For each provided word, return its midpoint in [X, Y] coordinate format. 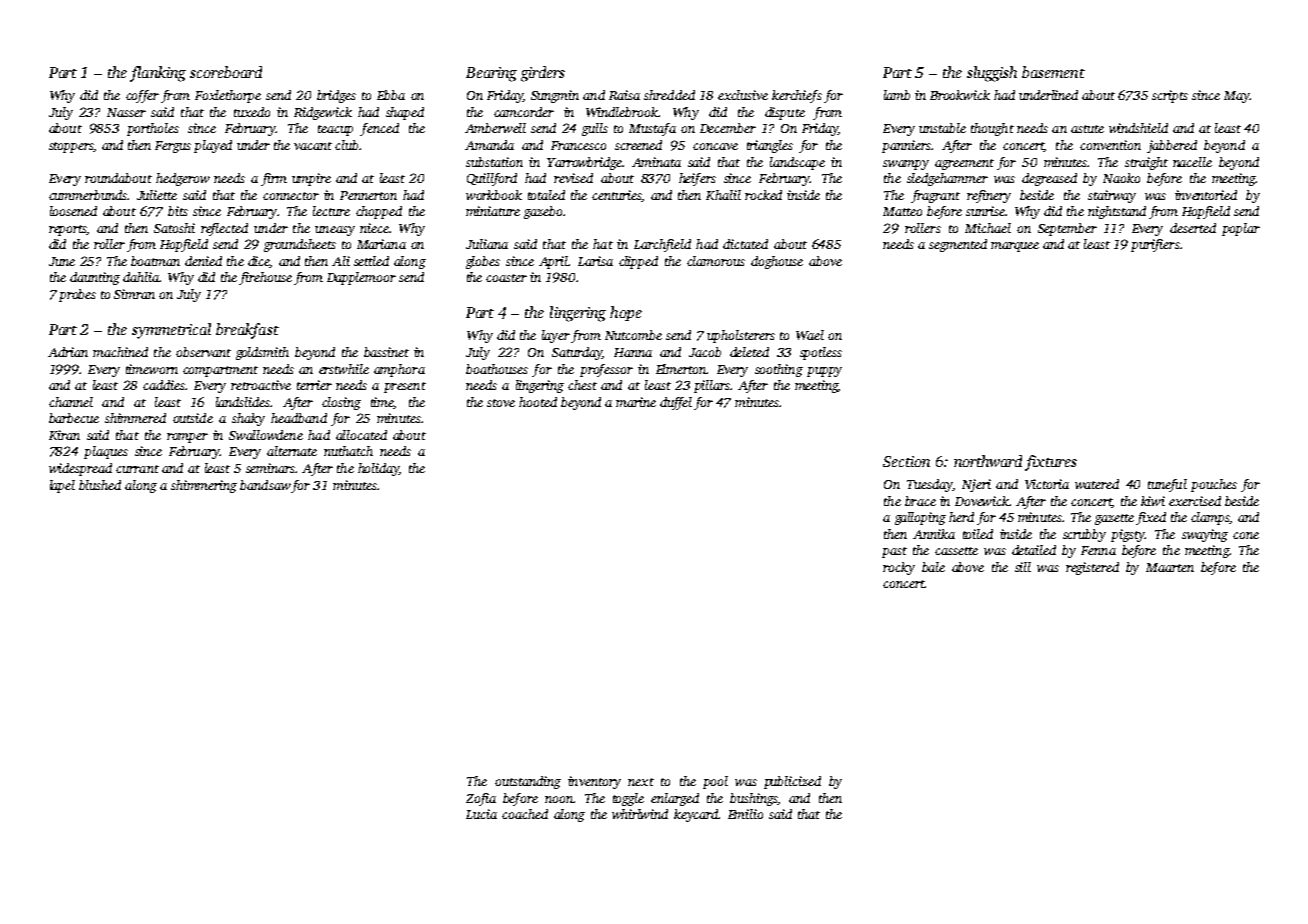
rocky [899, 568]
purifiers [1155, 245]
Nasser [126, 112]
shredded [669, 95]
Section [906, 461]
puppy [824, 372]
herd [961, 517]
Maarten [1170, 567]
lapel [62, 486]
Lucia [481, 814]
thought [992, 129]
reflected [224, 229]
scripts [1170, 96]
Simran [134, 294]
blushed [100, 485]
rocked [763, 195]
